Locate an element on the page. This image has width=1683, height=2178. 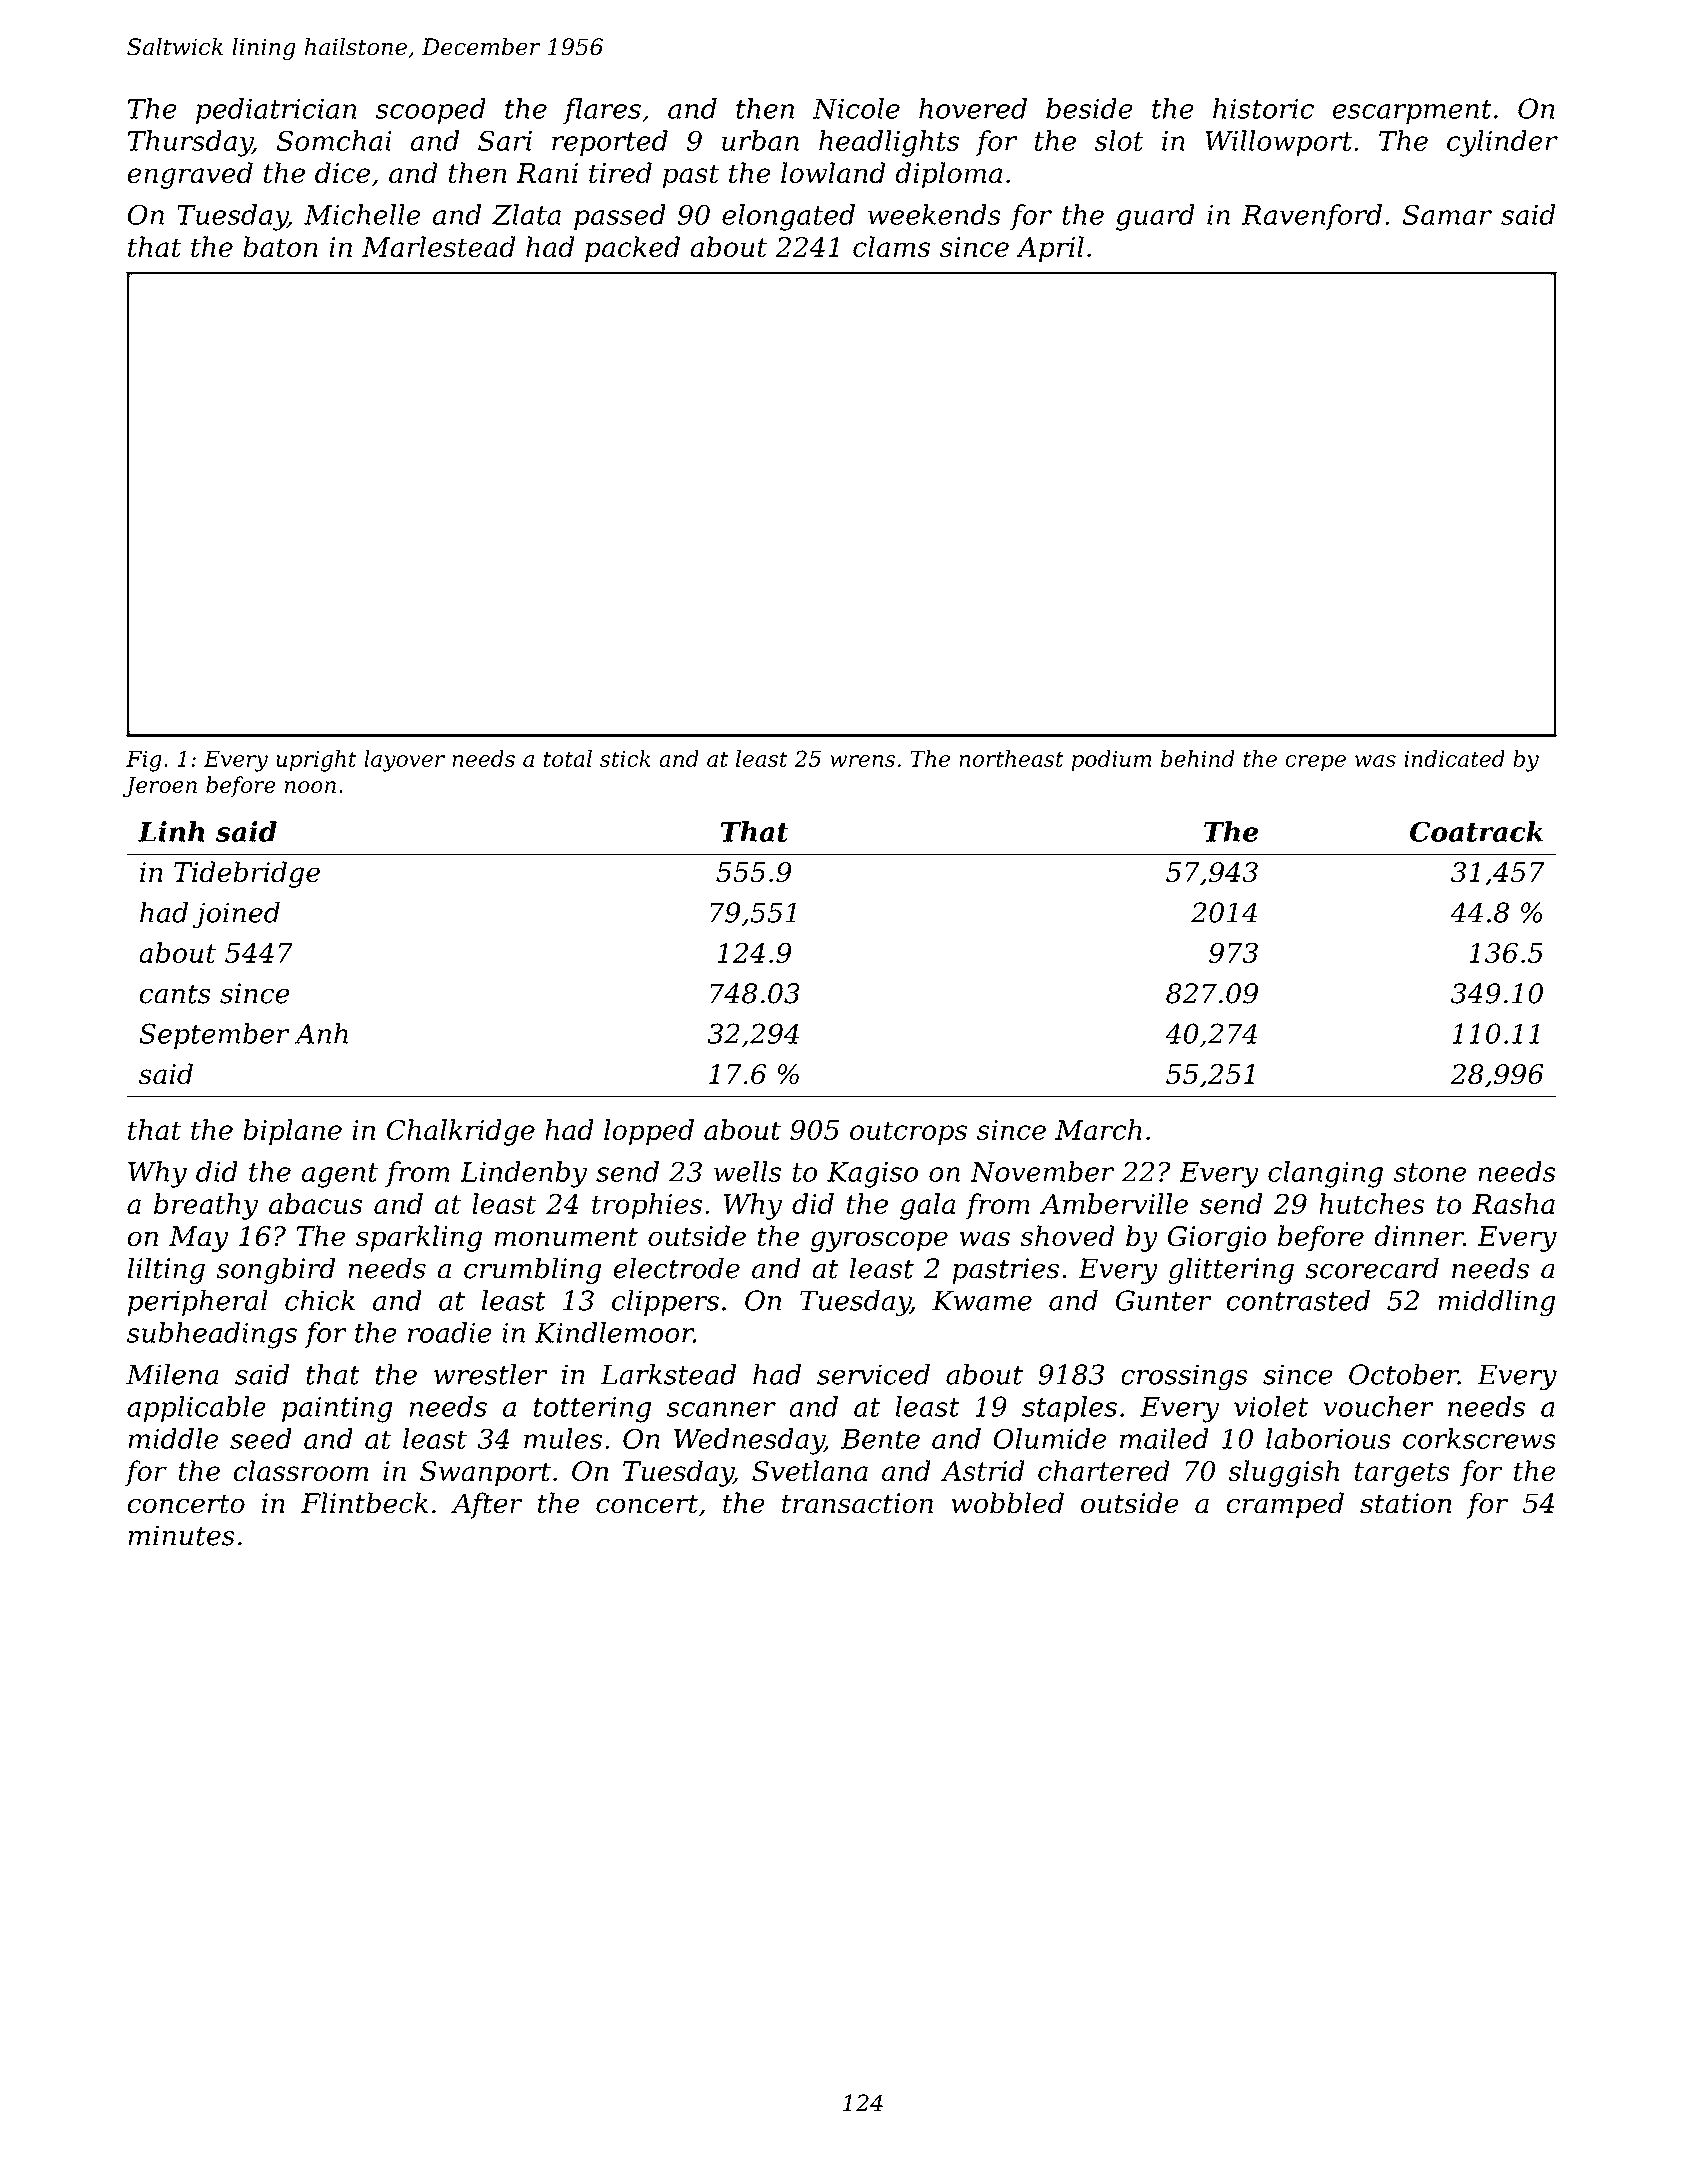
stick is located at coordinates (625, 758).
